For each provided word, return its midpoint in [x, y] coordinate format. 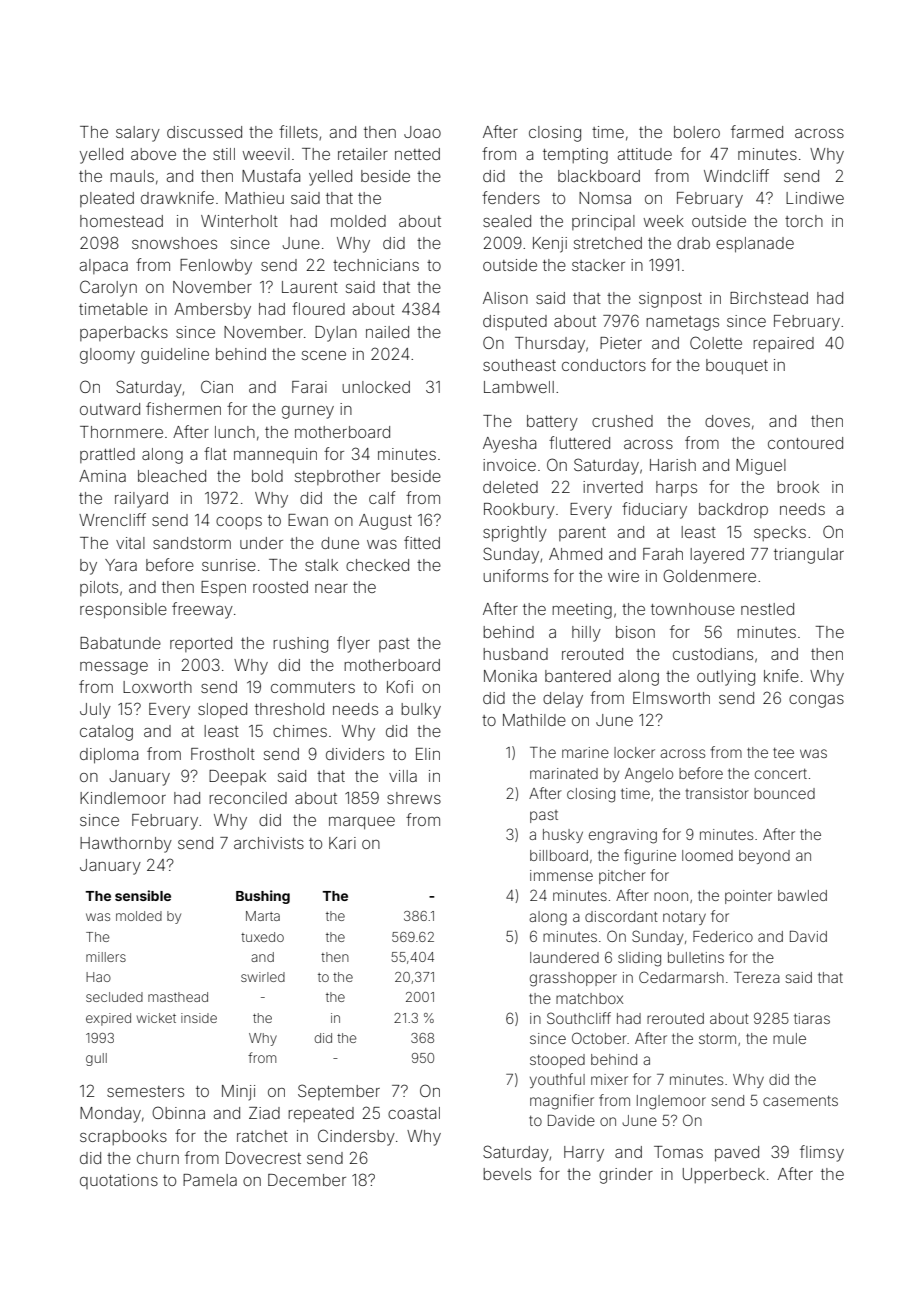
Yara [121, 565]
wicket [156, 1018]
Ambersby [212, 311]
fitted [422, 542]
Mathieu [254, 198]
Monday [110, 1115]
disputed [515, 322]
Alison [505, 298]
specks [780, 533]
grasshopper [573, 979]
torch [804, 221]
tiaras [812, 1018]
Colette [716, 342]
